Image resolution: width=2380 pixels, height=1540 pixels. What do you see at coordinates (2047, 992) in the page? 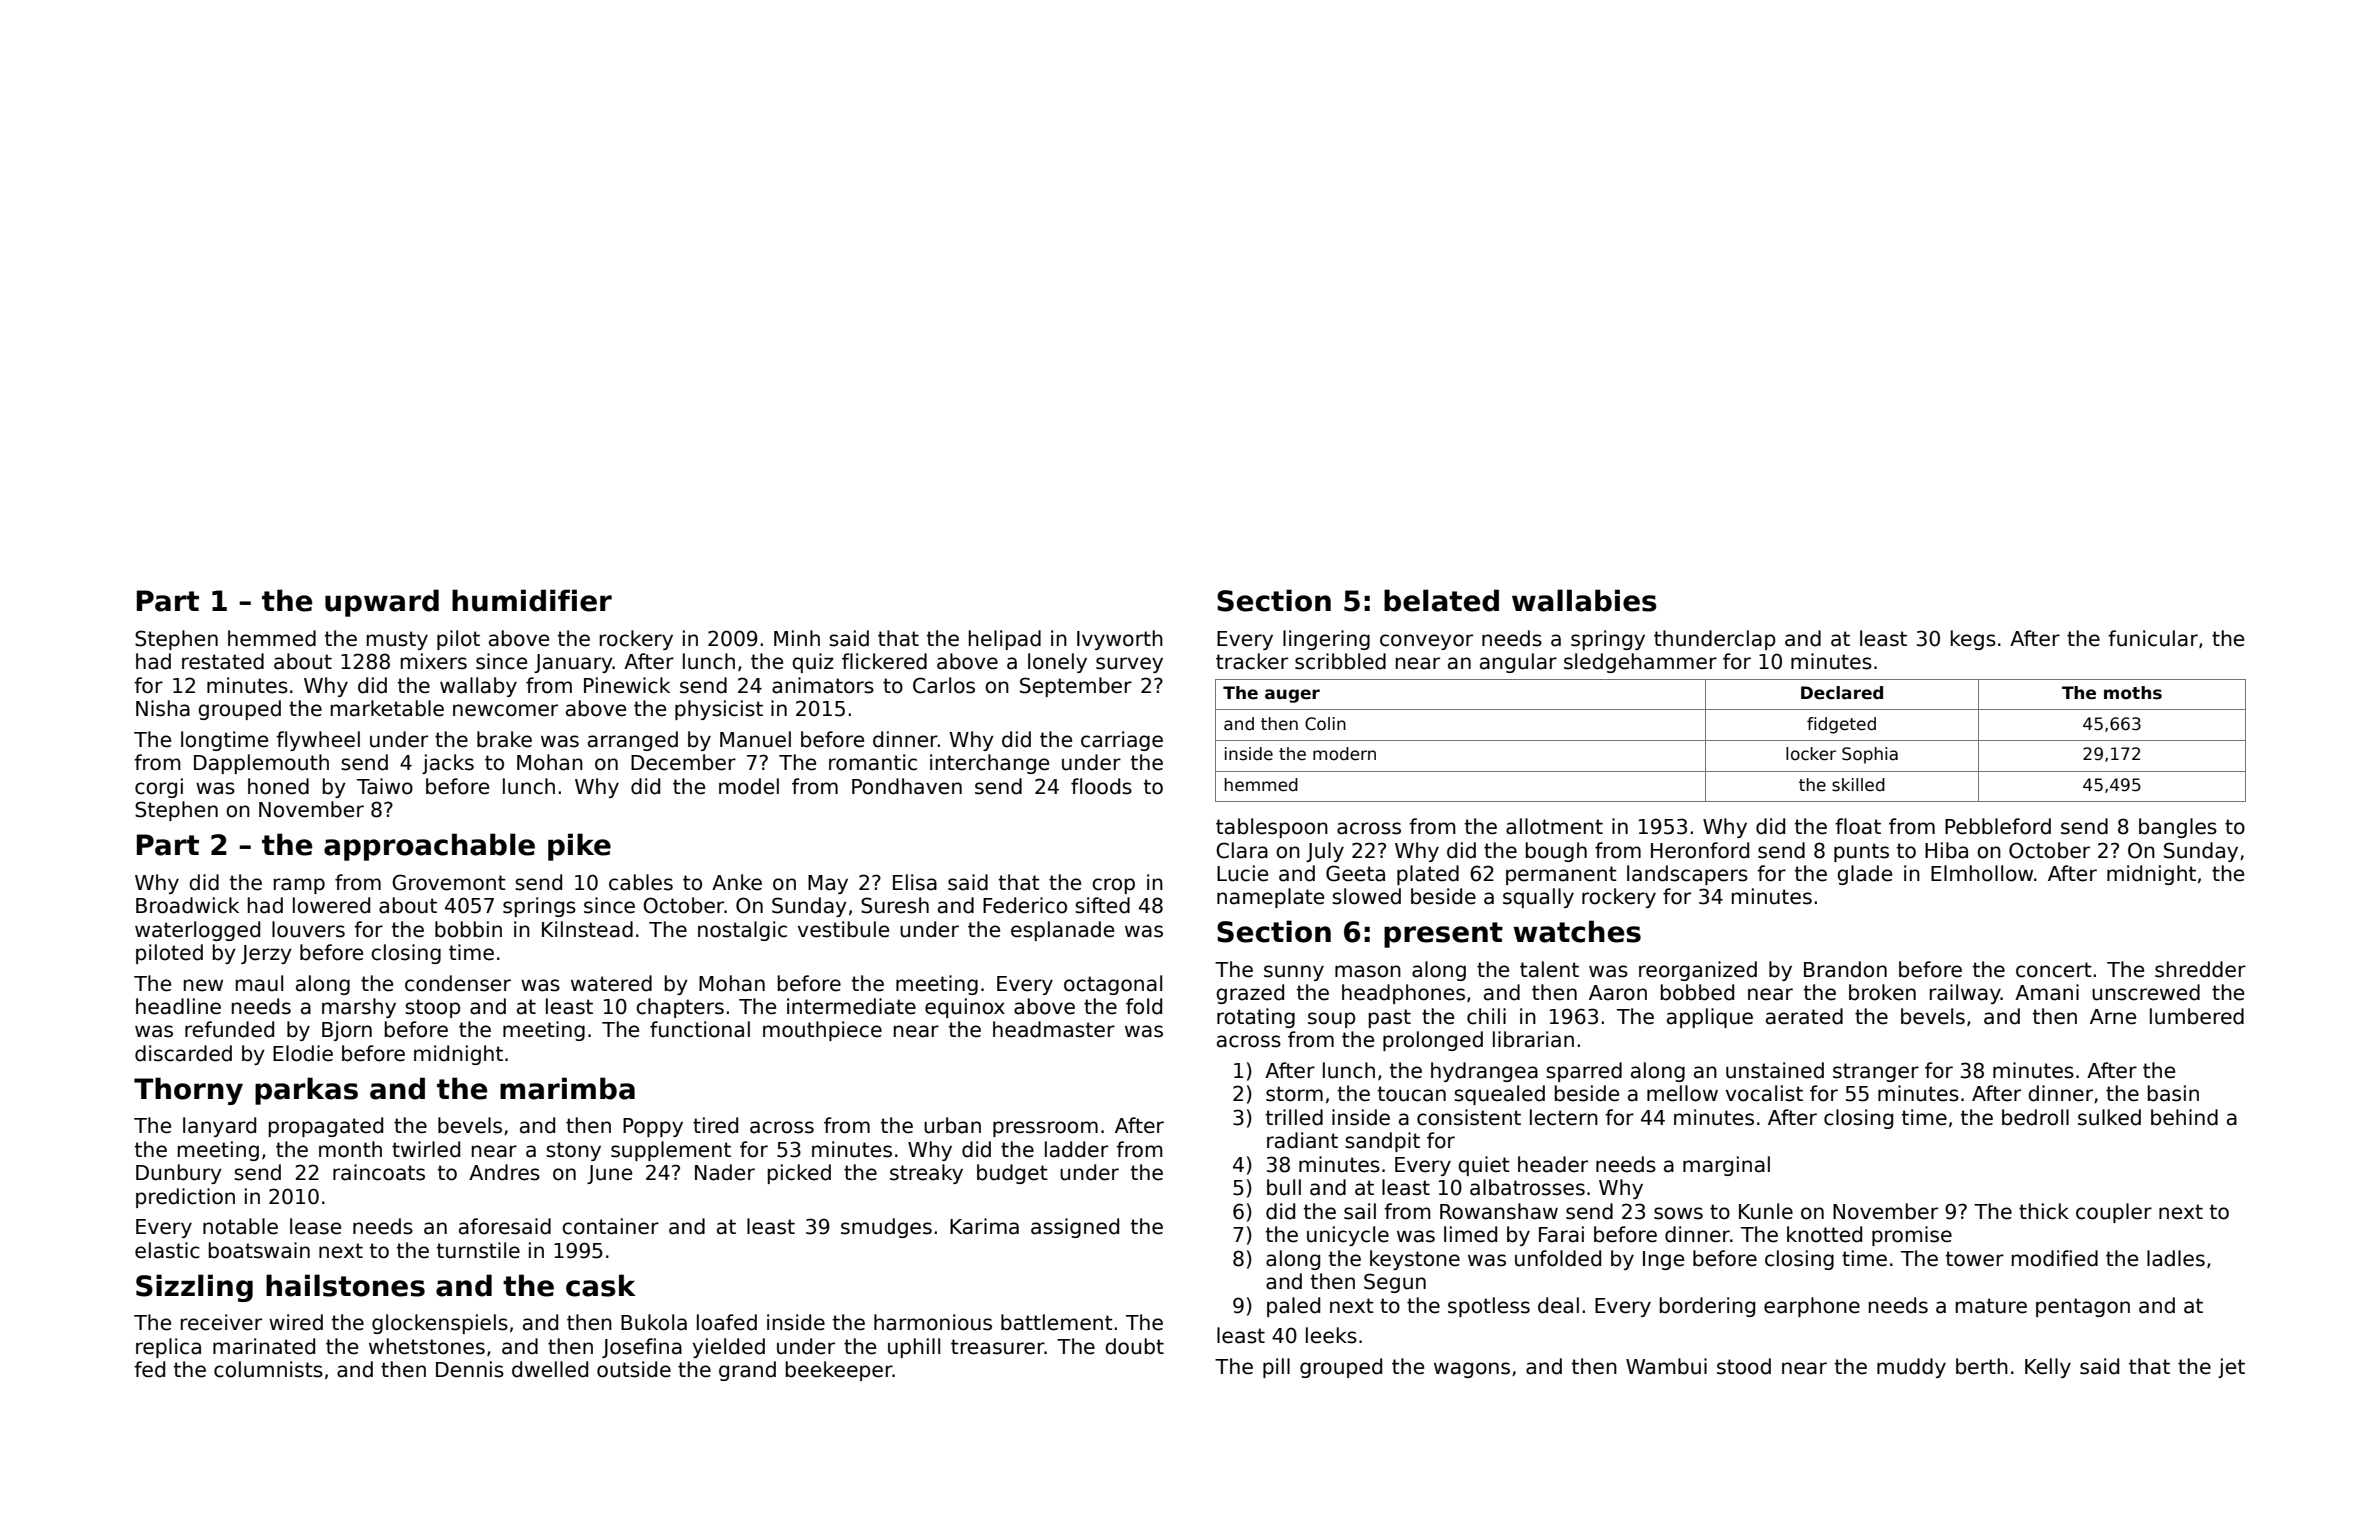
I see `Amani` at bounding box center [2047, 992].
